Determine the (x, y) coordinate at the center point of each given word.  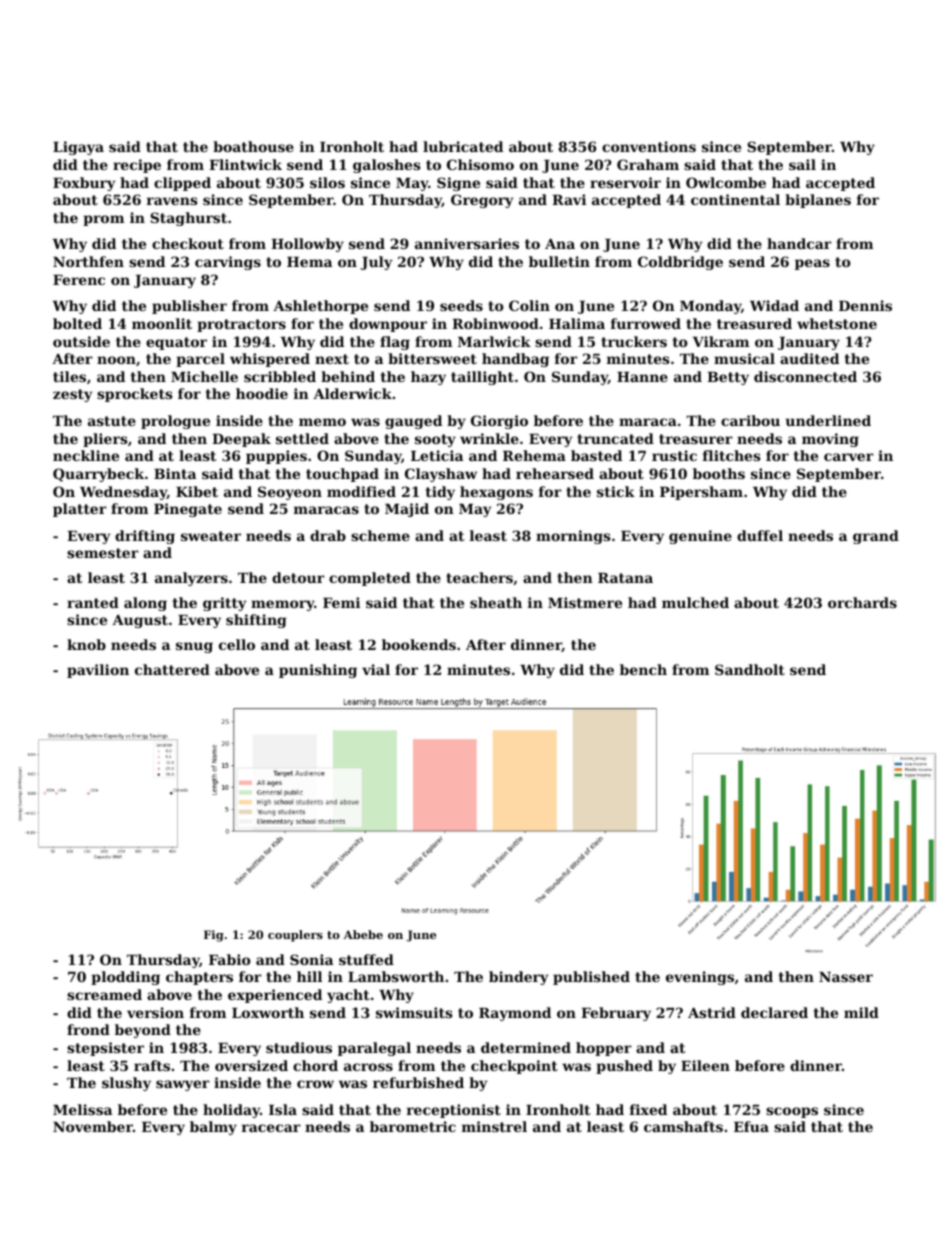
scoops (792, 1112)
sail (802, 164)
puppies (276, 457)
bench (643, 669)
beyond (143, 1031)
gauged (413, 422)
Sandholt (750, 669)
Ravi (569, 199)
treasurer (696, 439)
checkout (188, 243)
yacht (348, 996)
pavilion (98, 671)
